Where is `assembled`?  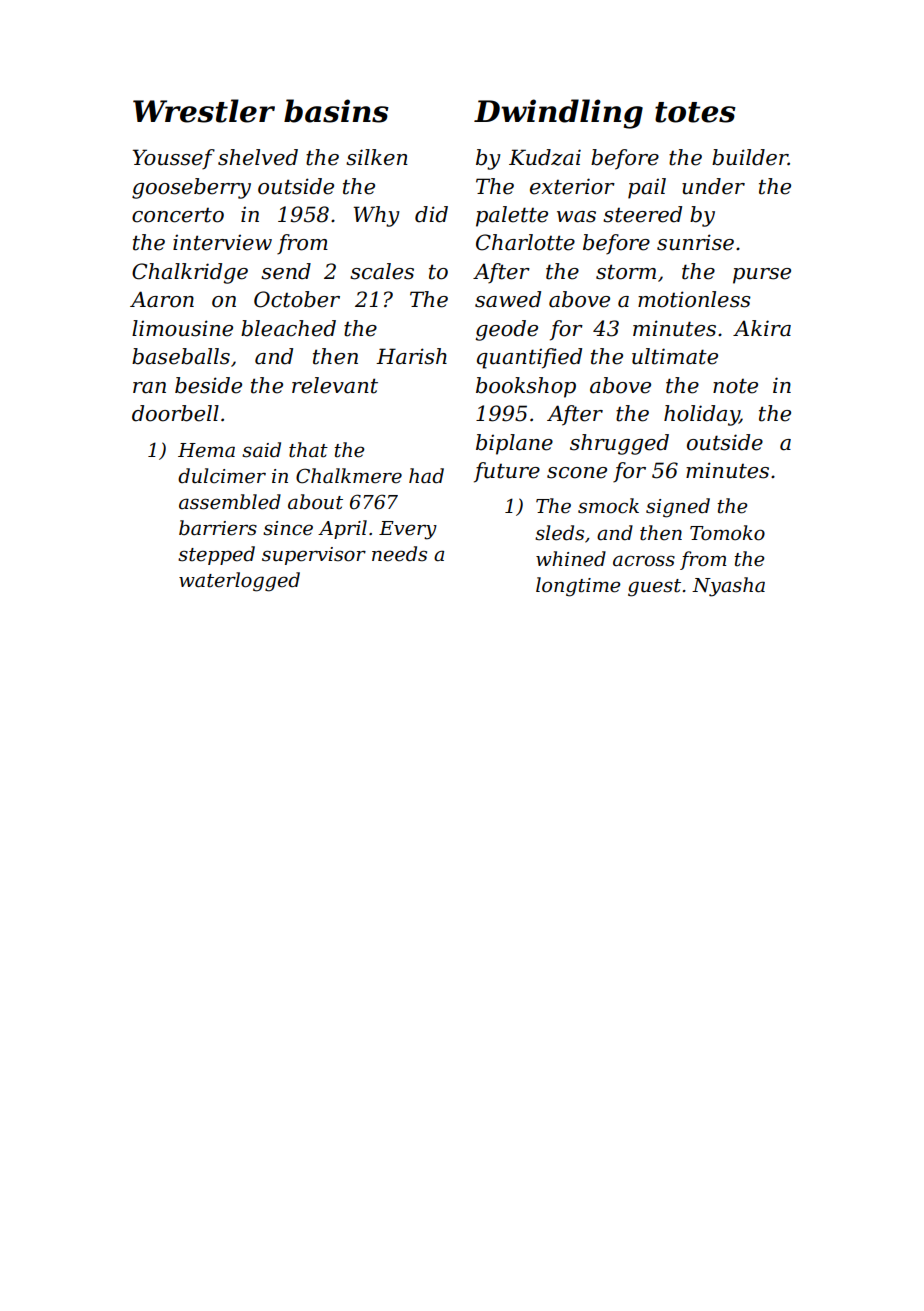 assembled is located at coordinates (230, 502).
